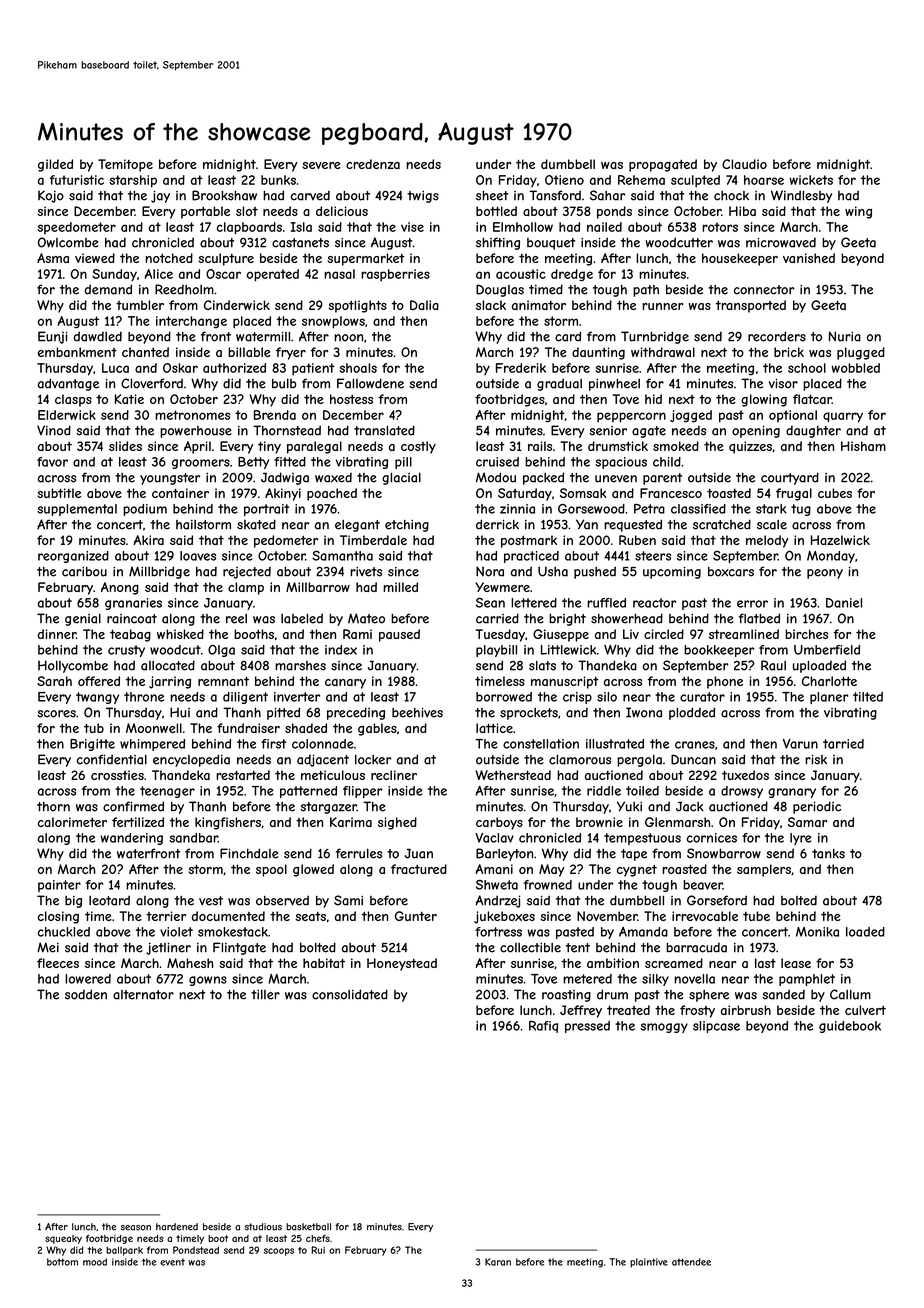 The image size is (924, 1308). What do you see at coordinates (543, 1027) in the screenshot?
I see `Rafiq` at bounding box center [543, 1027].
